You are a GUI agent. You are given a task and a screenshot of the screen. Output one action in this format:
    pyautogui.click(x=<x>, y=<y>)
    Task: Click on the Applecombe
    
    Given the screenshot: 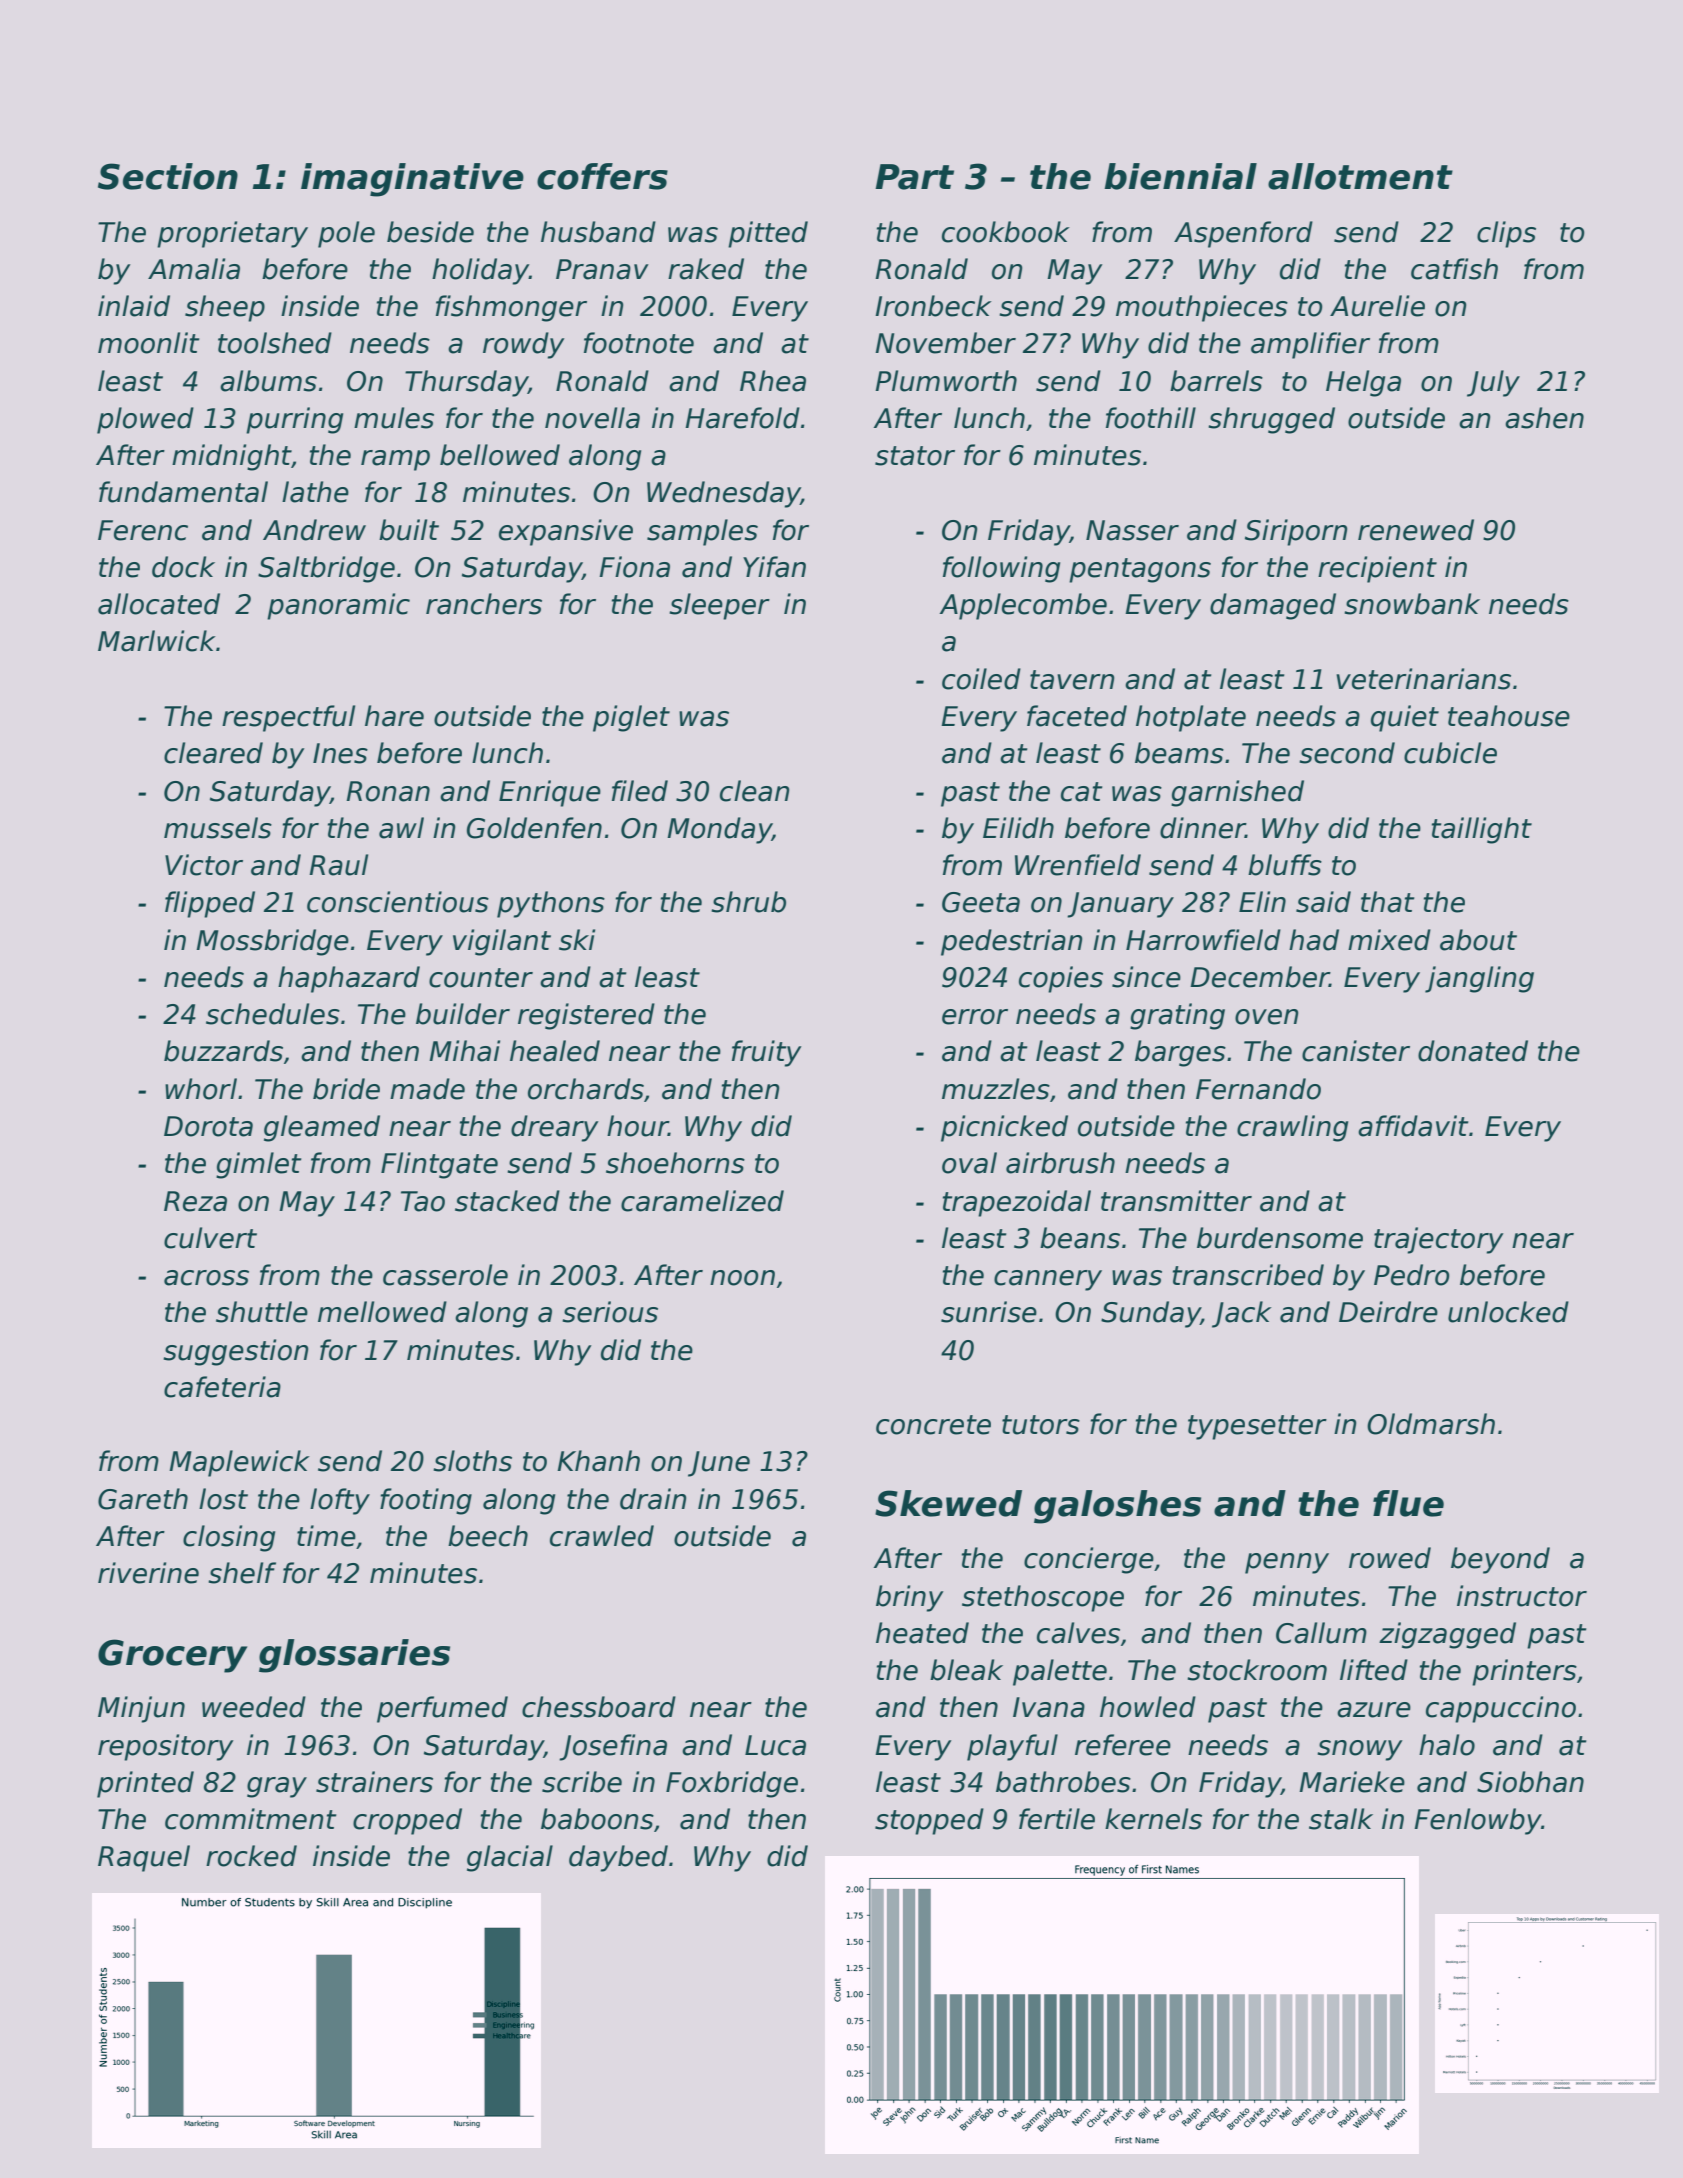 What is the action you would take?
    pyautogui.click(x=1023, y=606)
